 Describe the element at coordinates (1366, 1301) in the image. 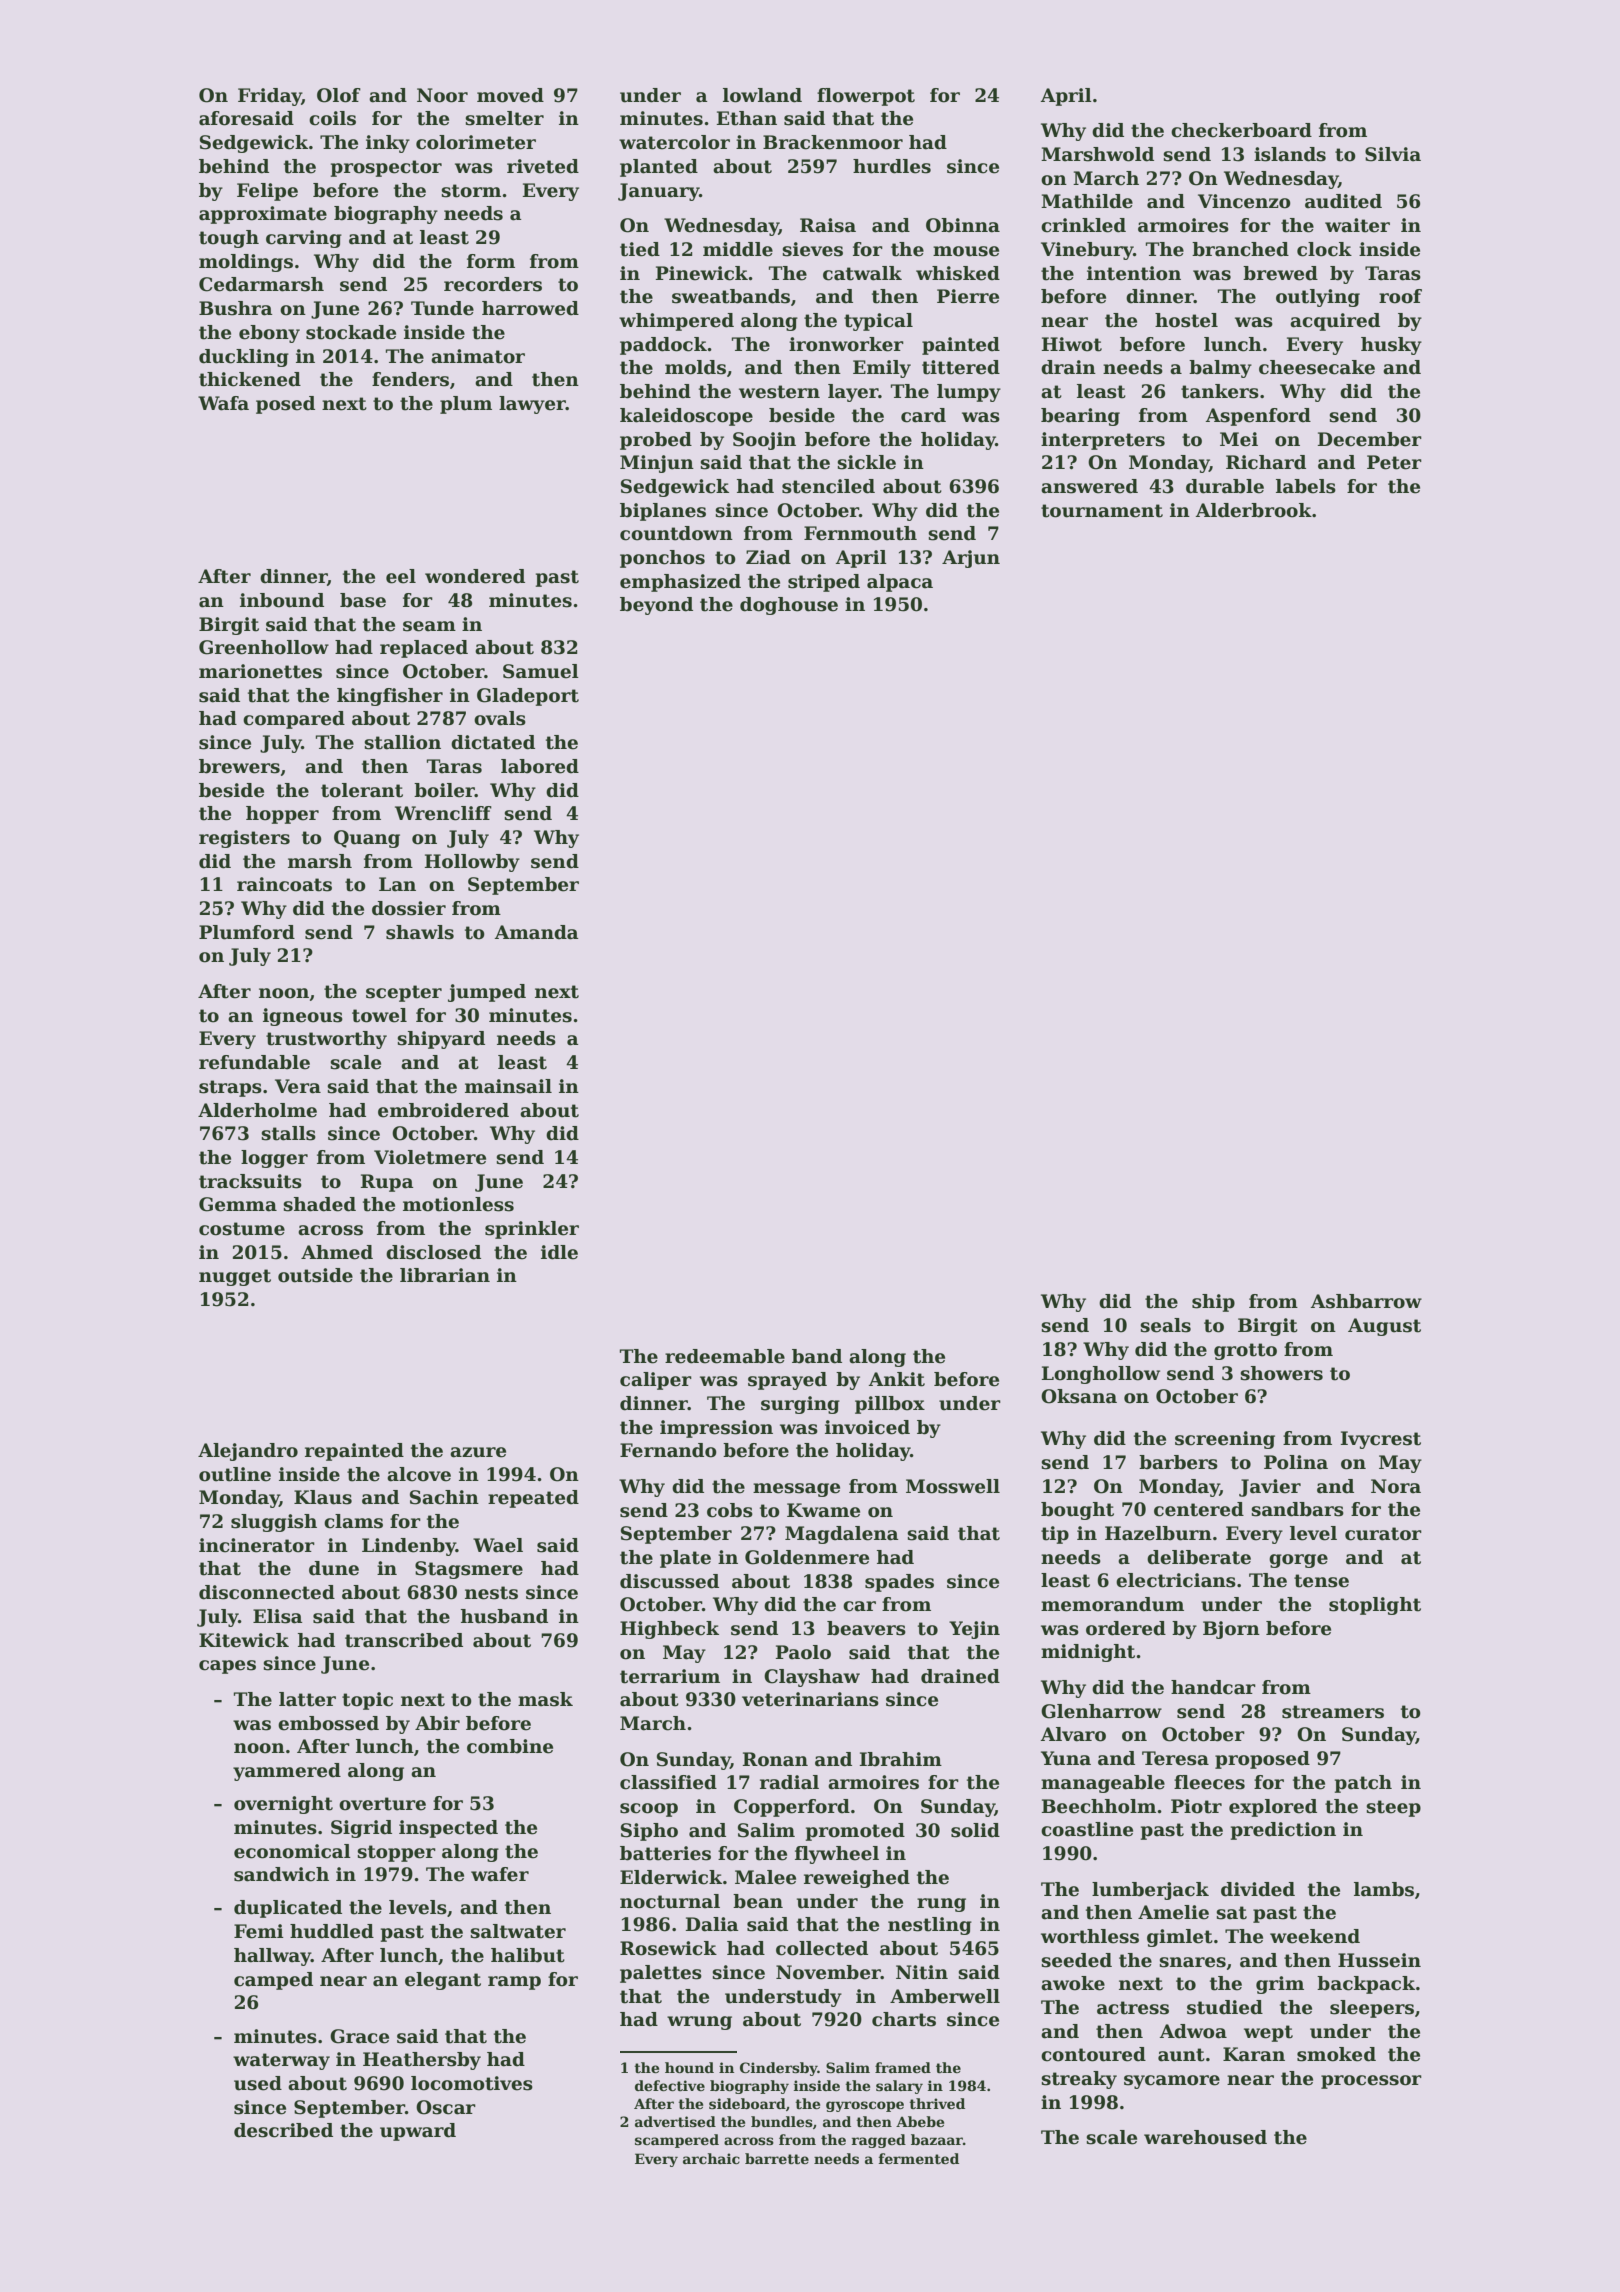

I see `Ashbarrow` at that location.
